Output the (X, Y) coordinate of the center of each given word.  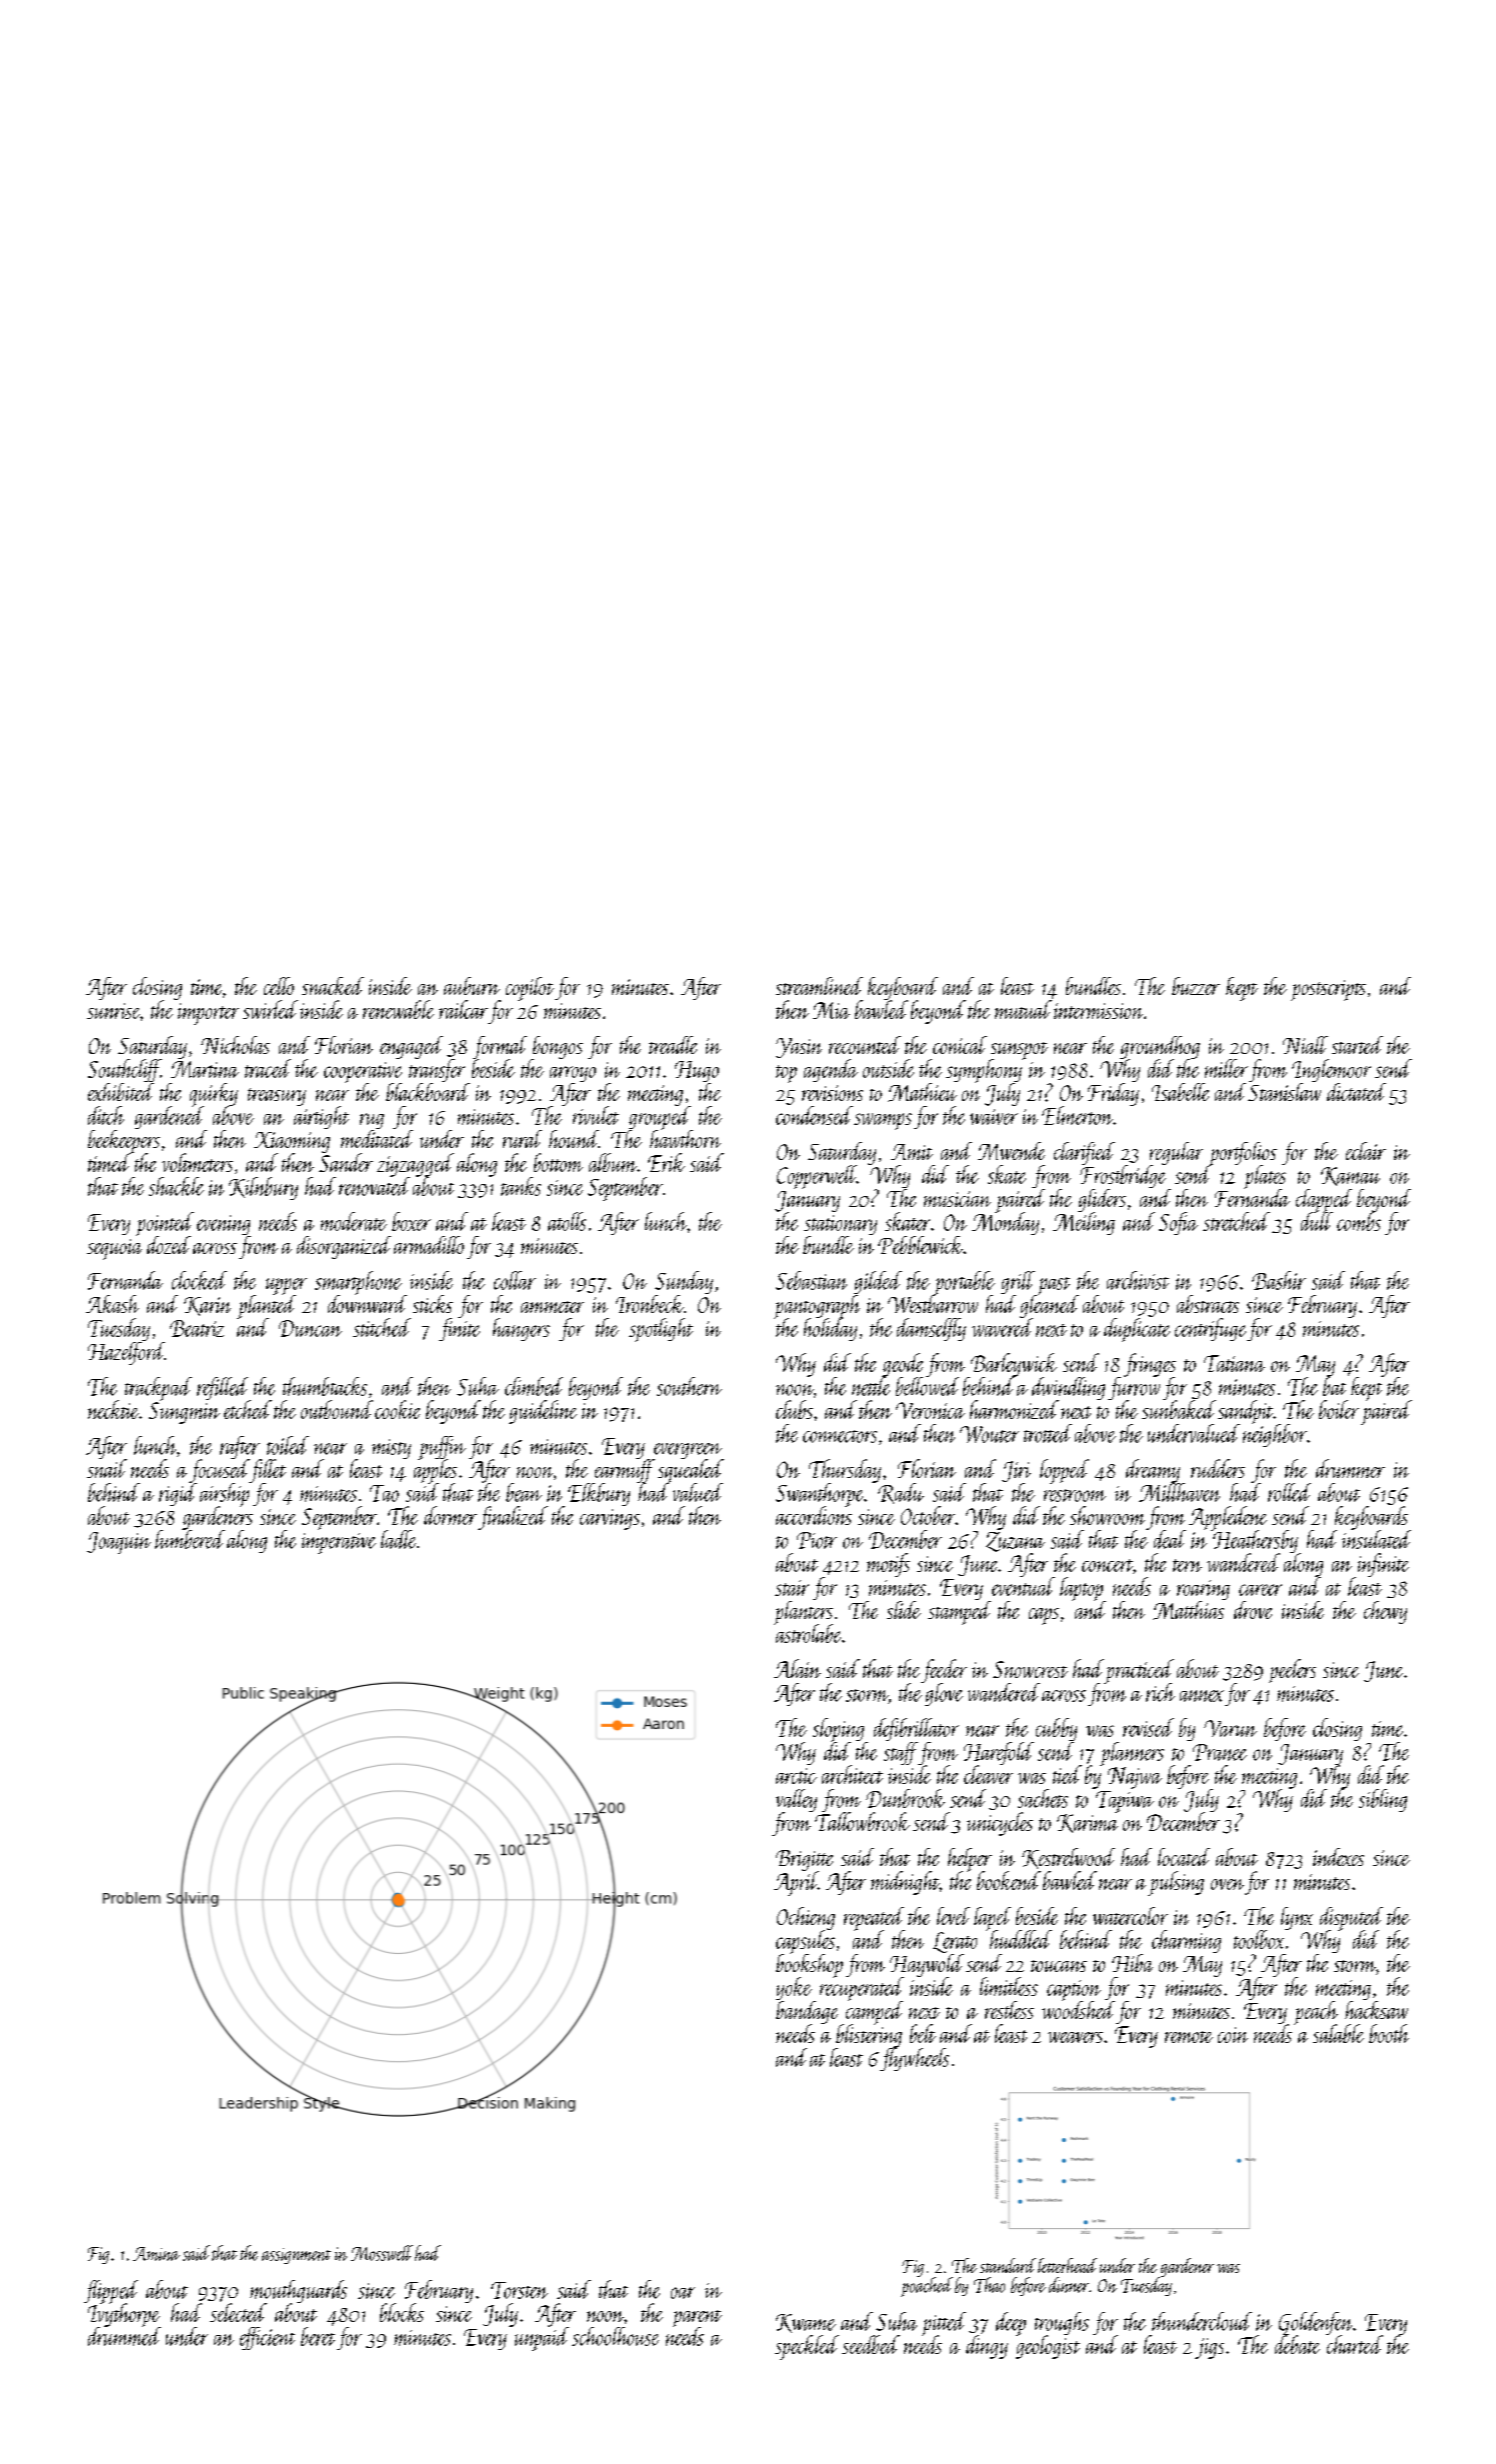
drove (1253, 1610)
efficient (267, 2338)
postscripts (1328, 990)
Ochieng (806, 1918)
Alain (797, 1668)
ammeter (552, 1307)
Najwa (1135, 1778)
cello (279, 986)
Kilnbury (263, 1188)
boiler (1339, 1409)
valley (796, 1800)
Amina (156, 2254)
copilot (530, 989)
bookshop (809, 1966)
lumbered (190, 1539)
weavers (1075, 2037)
